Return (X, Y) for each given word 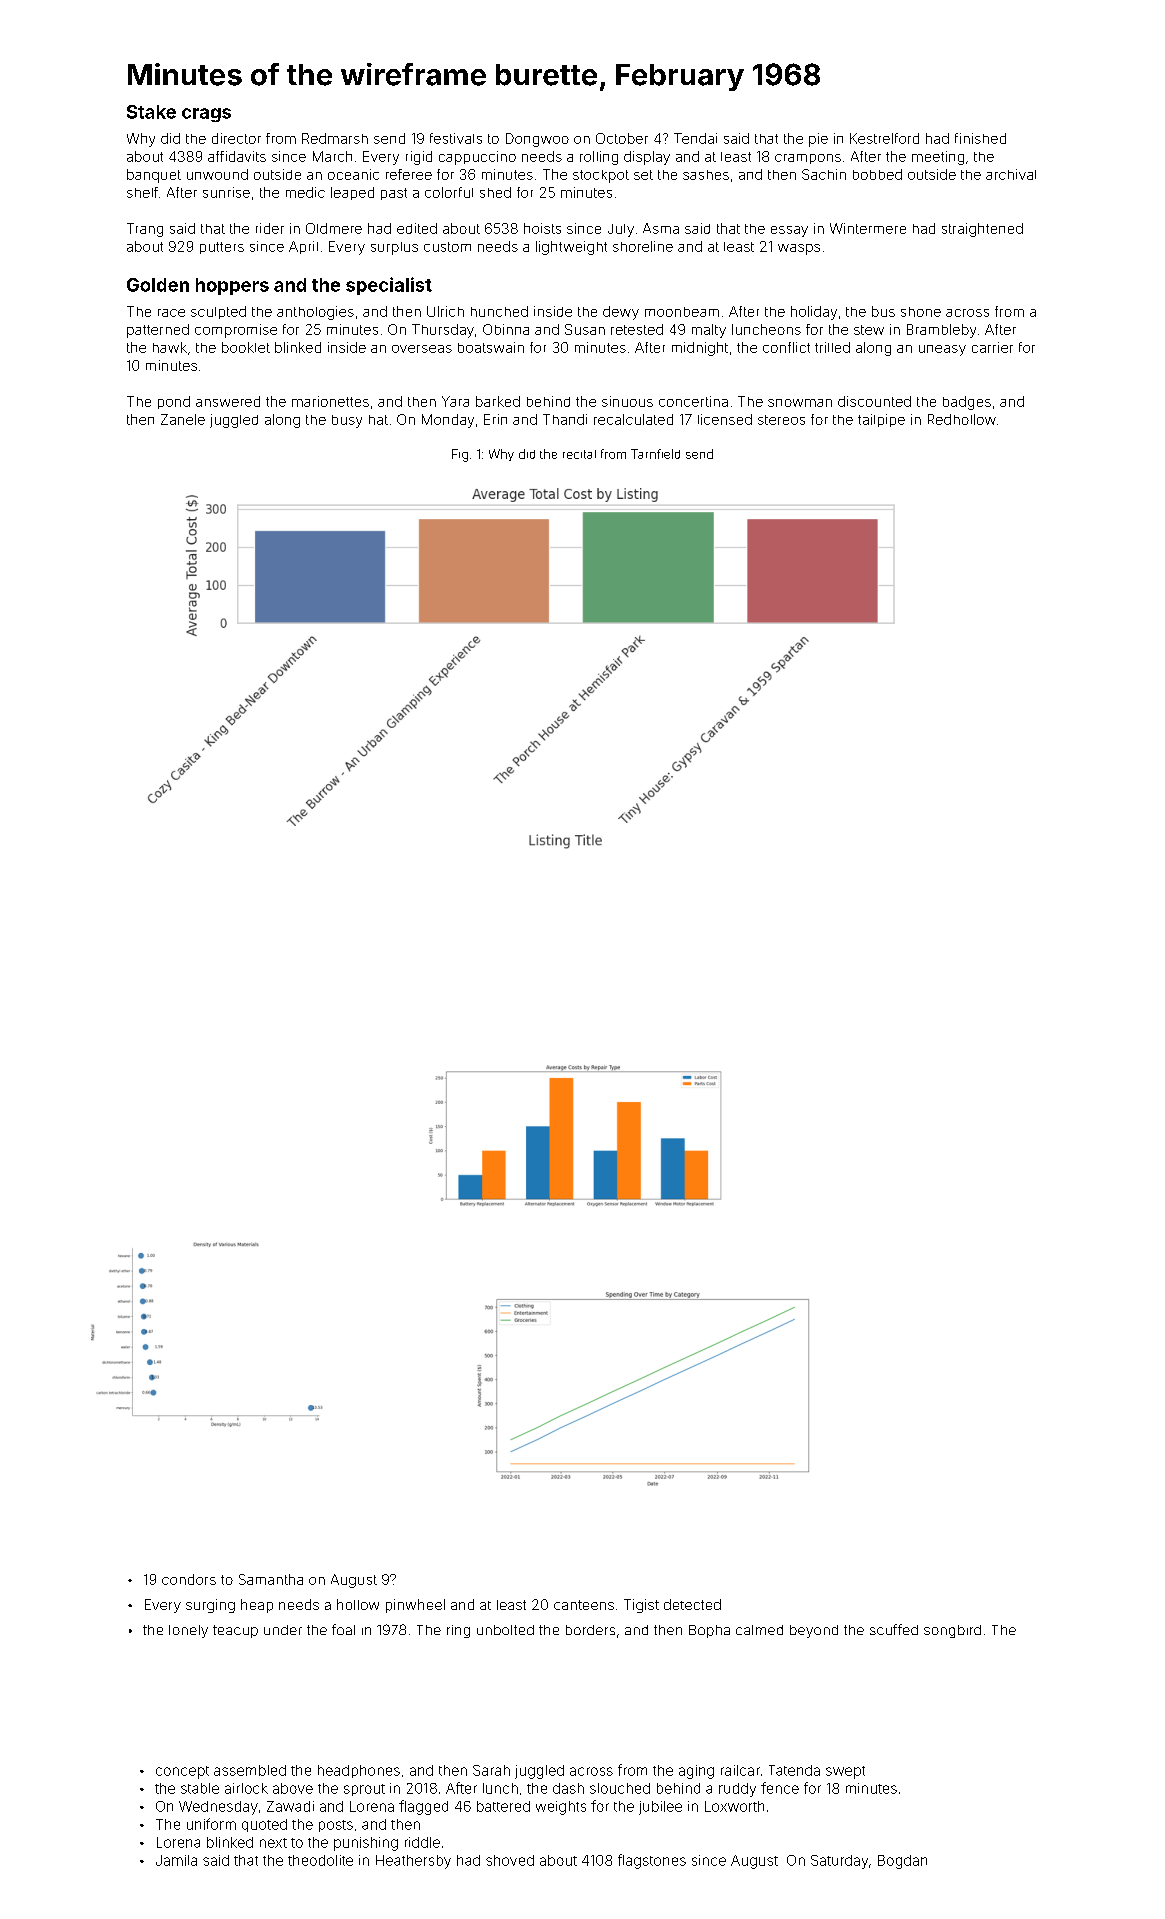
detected (692, 1604)
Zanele (183, 419)
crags (206, 115)
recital (579, 454)
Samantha (271, 1579)
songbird (952, 1631)
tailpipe (881, 420)
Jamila (176, 1860)
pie (818, 140)
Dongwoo (537, 140)
